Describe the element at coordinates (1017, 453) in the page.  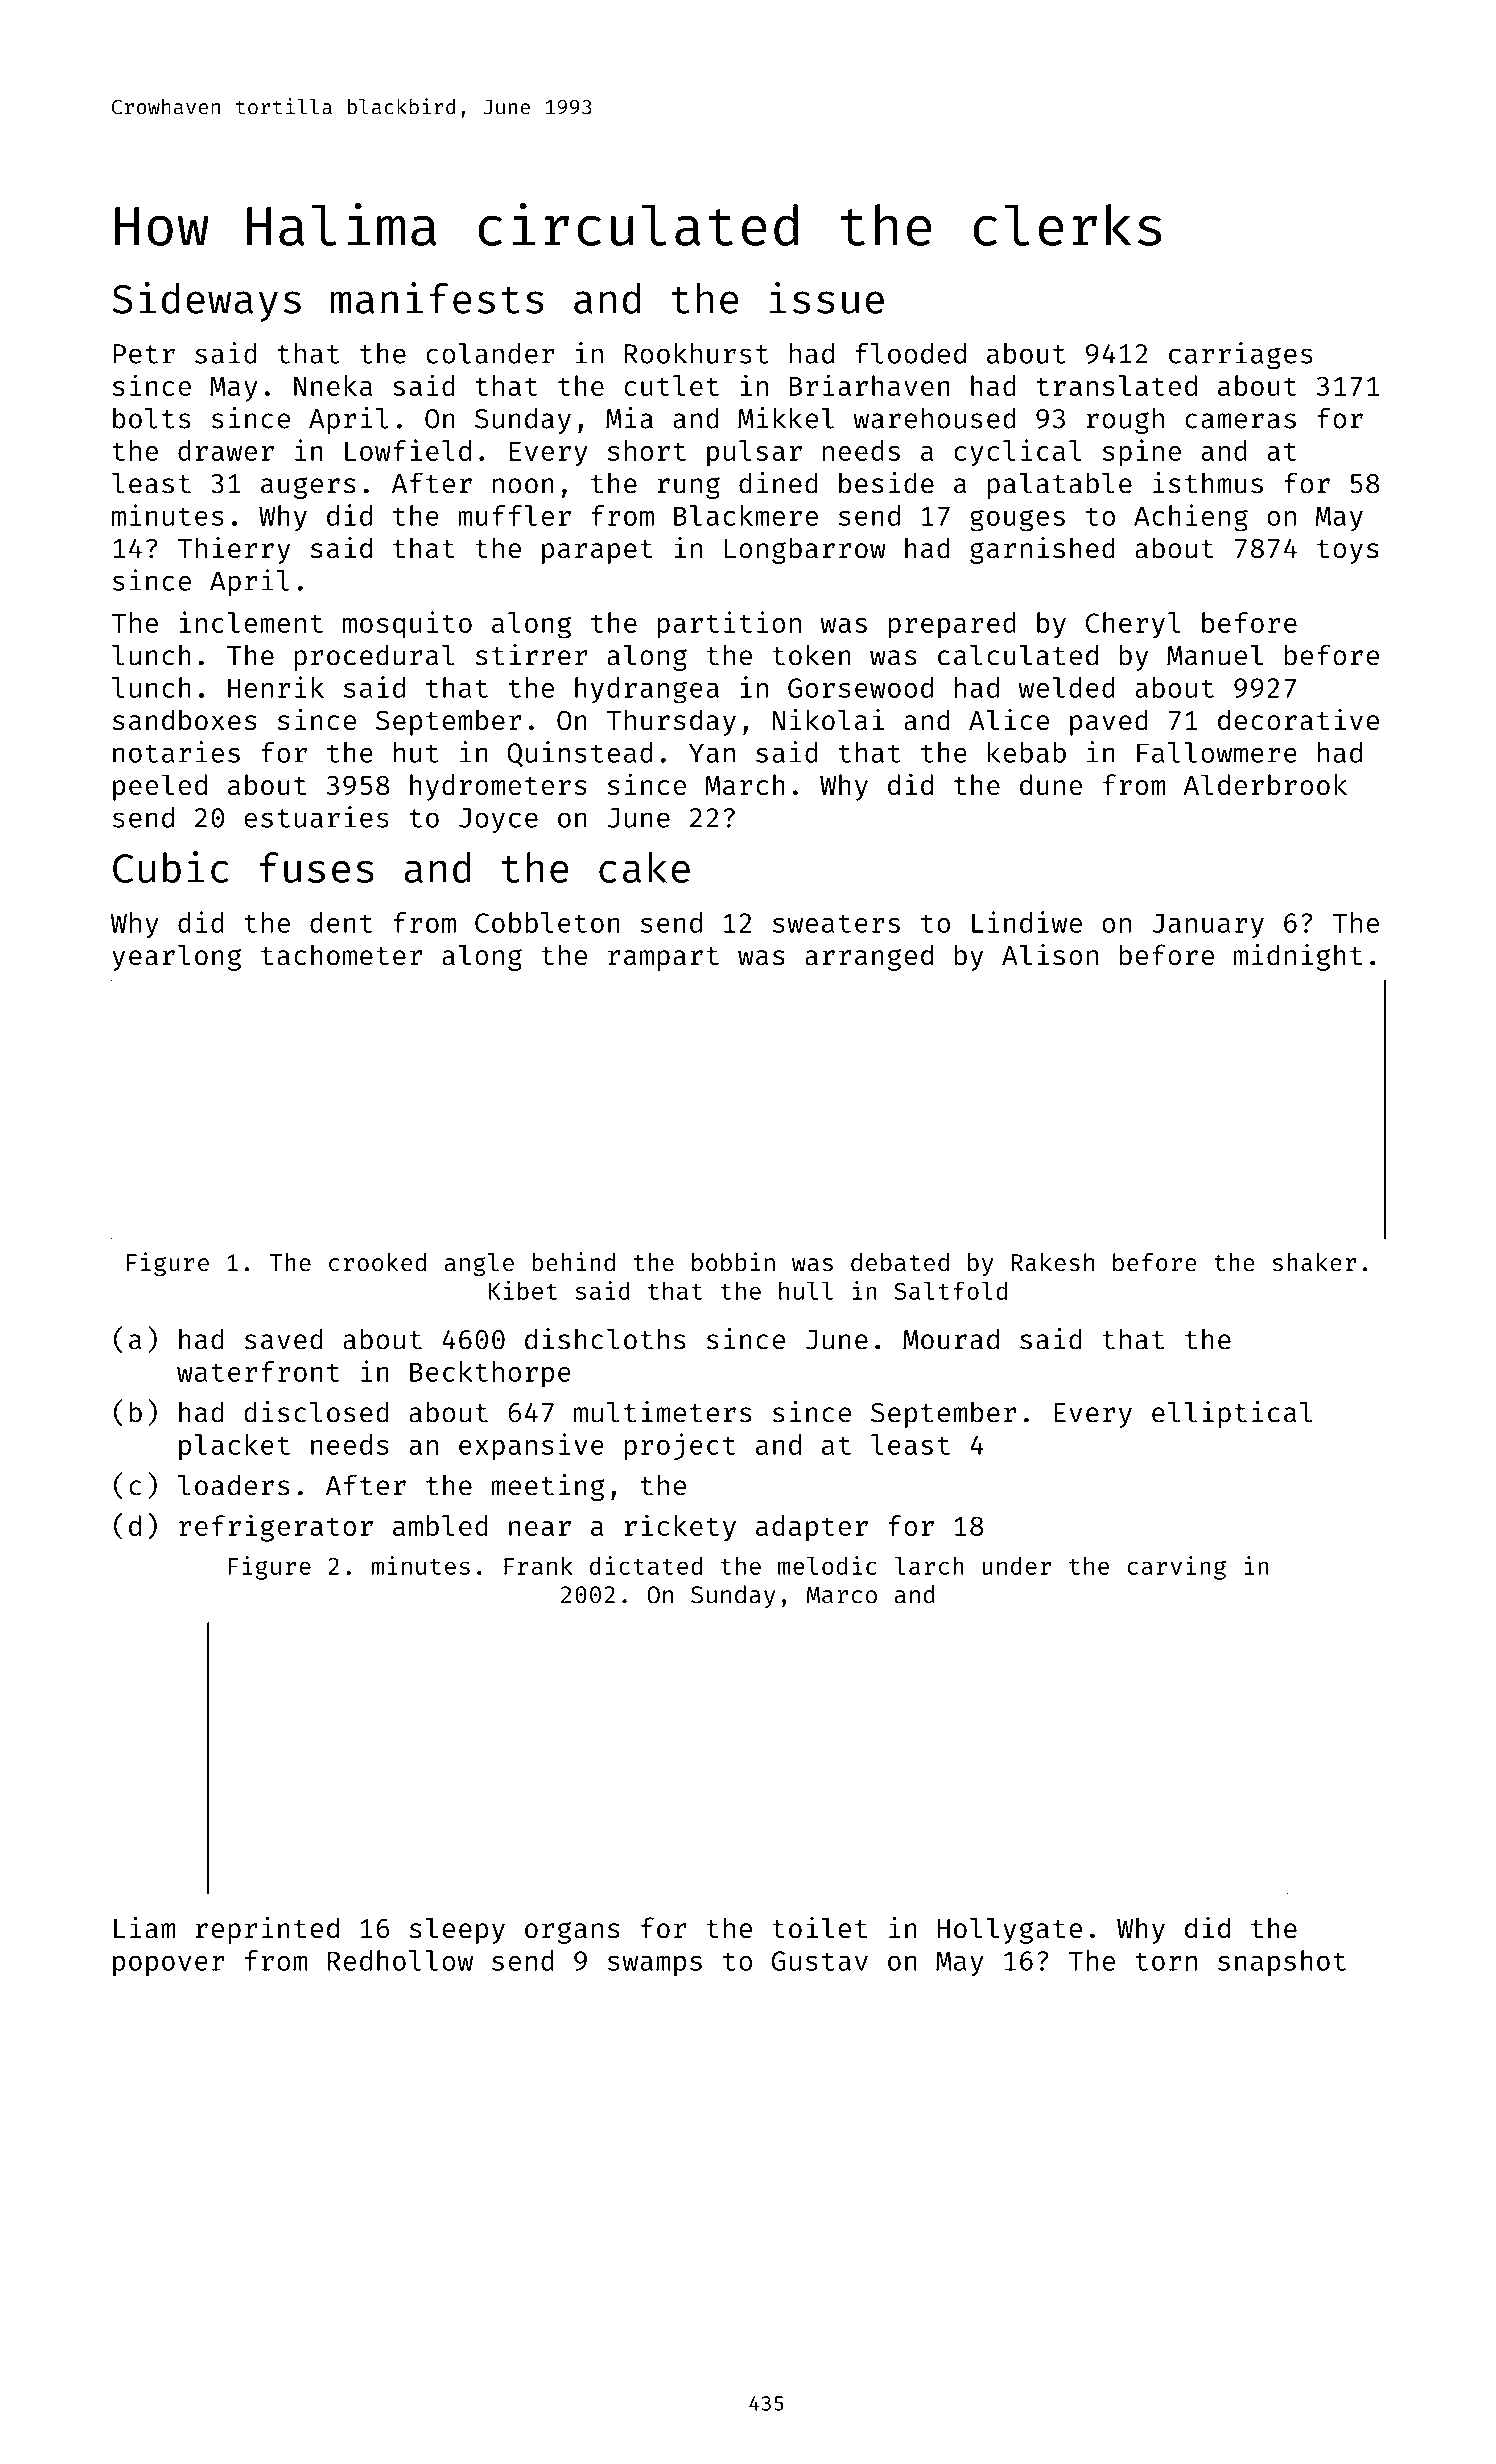
I see `cyclical` at that location.
